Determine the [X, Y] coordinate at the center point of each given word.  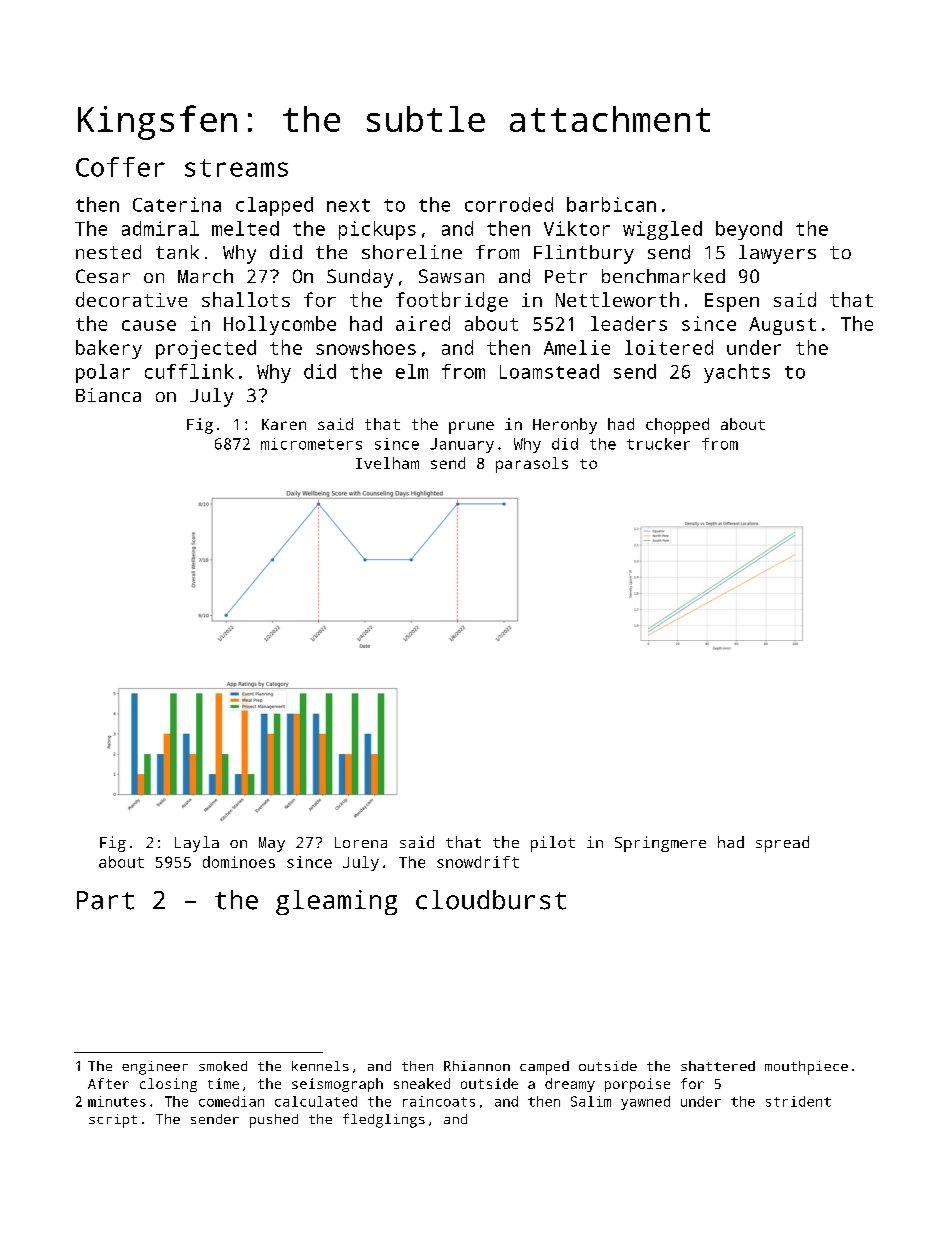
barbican [611, 204]
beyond [749, 230]
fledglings [384, 1120]
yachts [737, 373]
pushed [274, 1121]
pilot [553, 844]
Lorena [361, 842]
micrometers [311, 444]
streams [236, 168]
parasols [532, 465]
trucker [658, 444]
